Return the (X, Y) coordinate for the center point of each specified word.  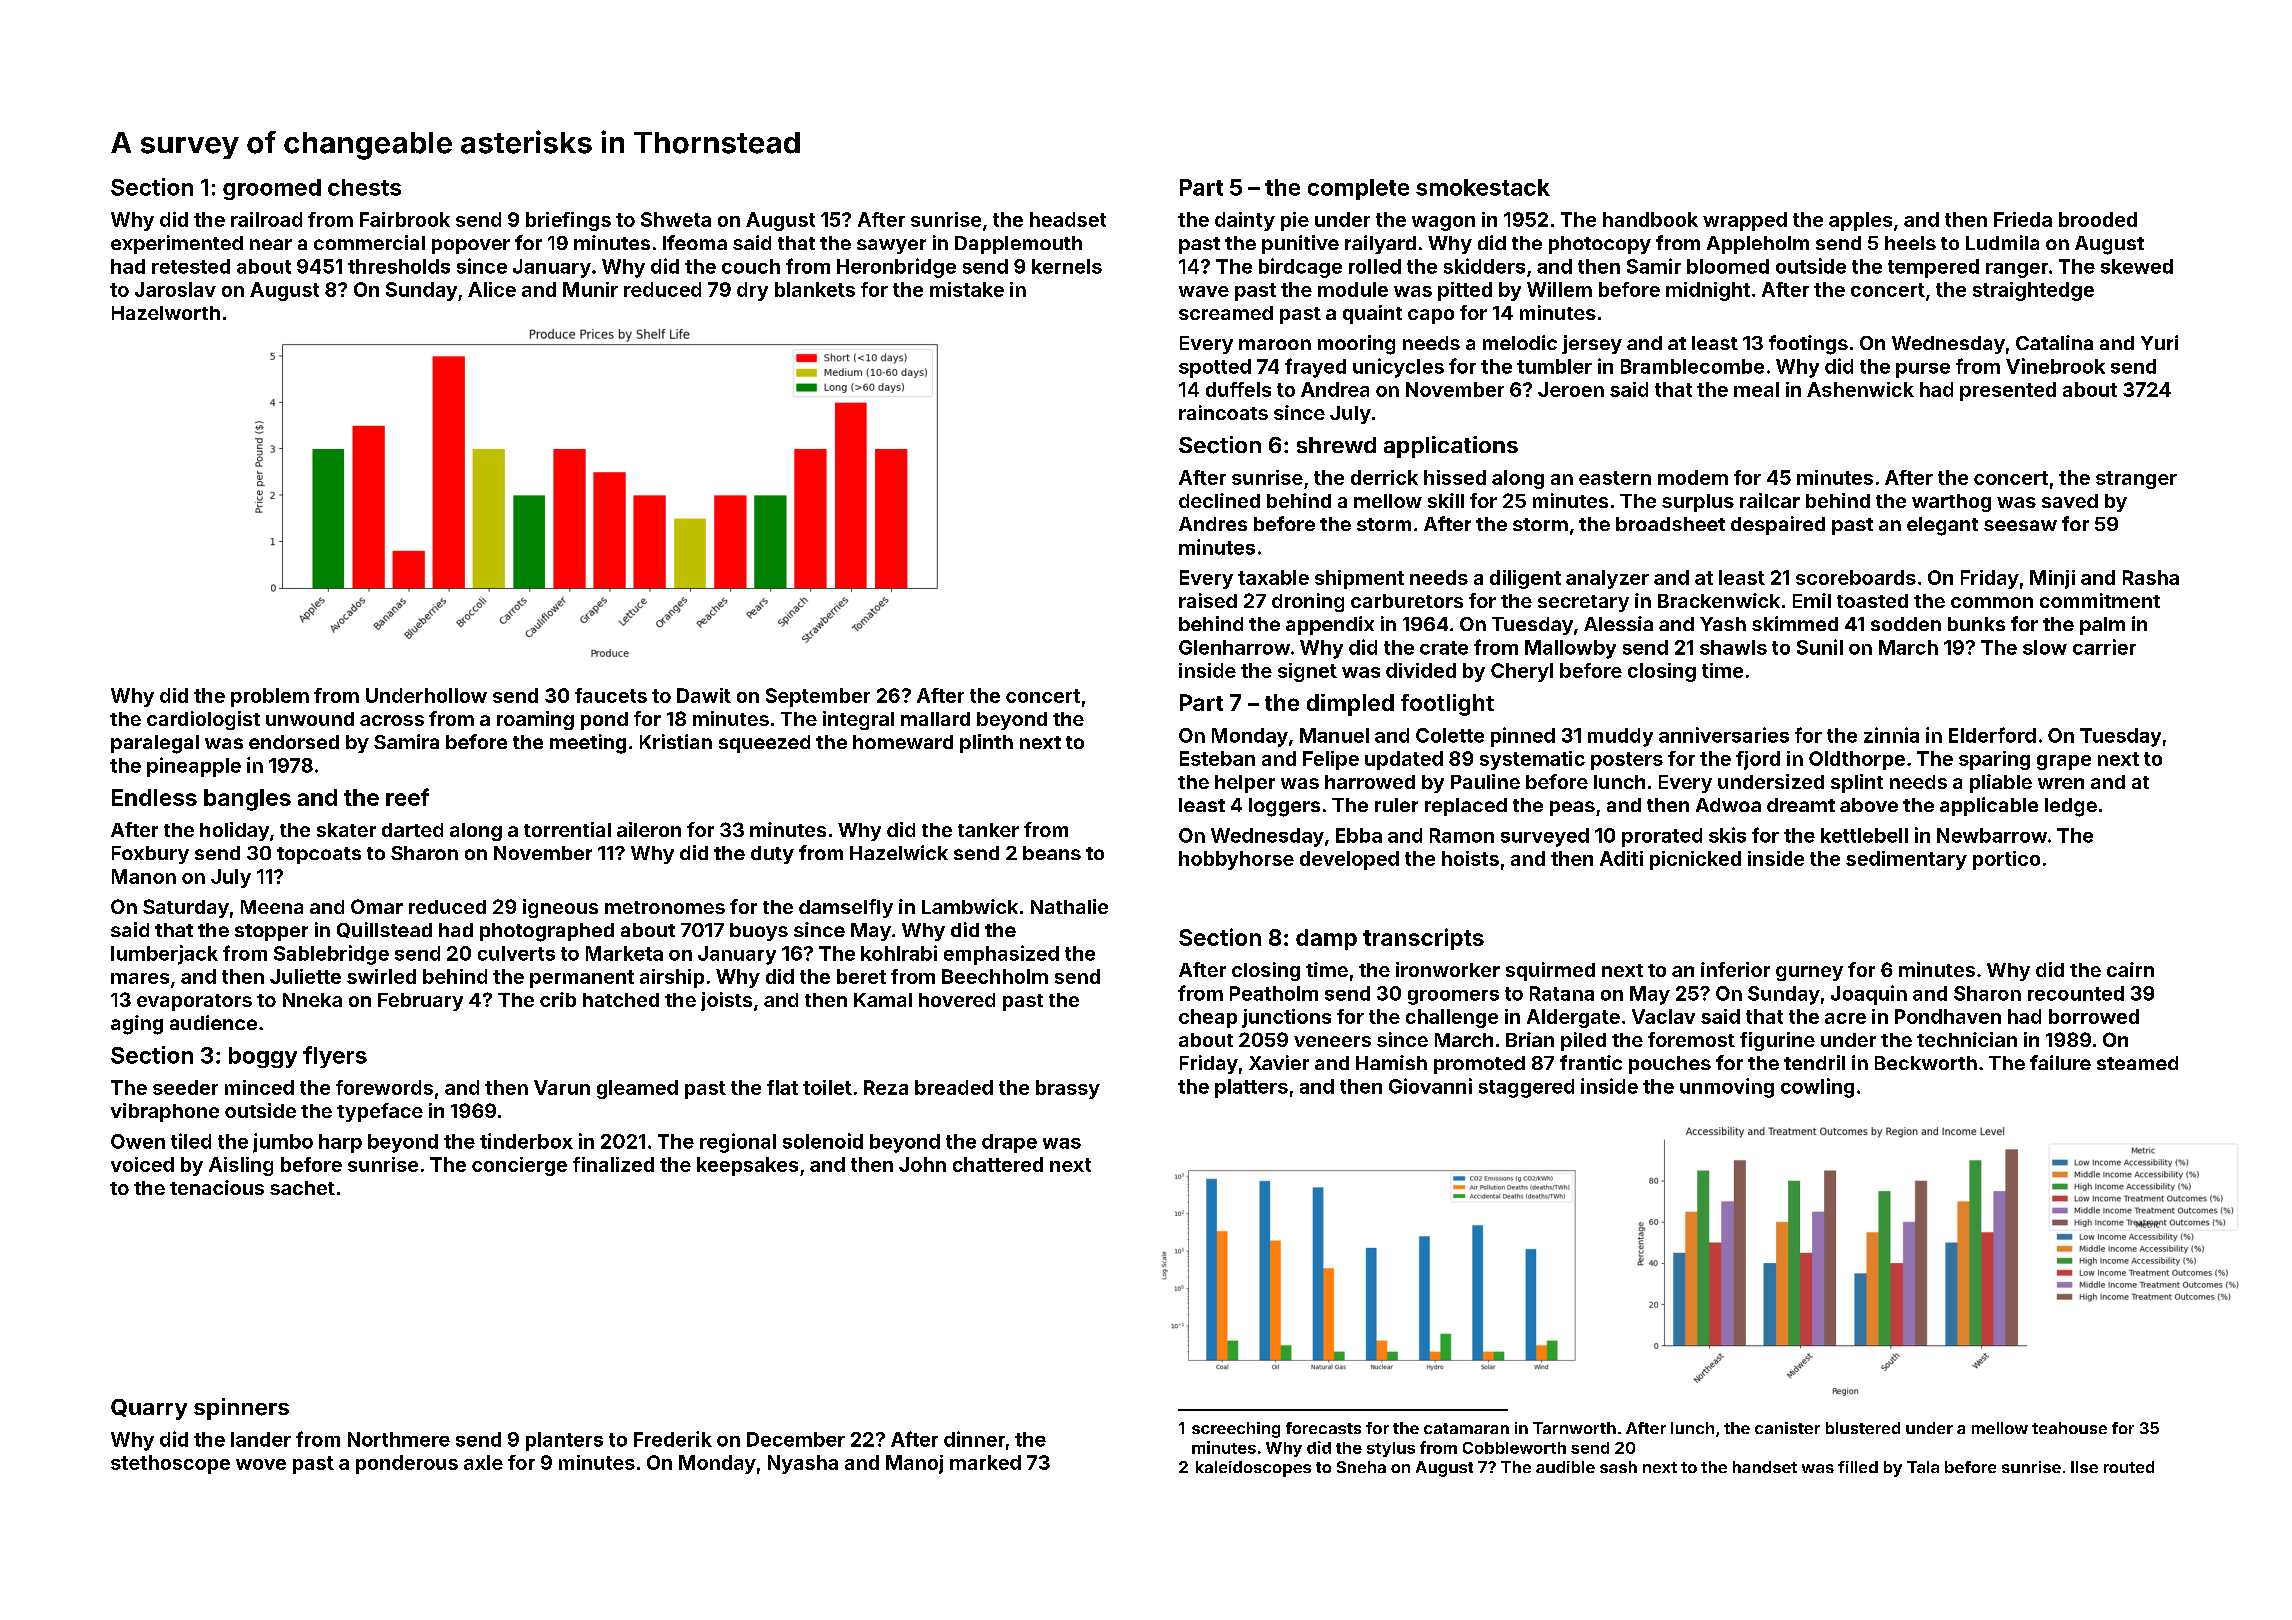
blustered (1863, 1428)
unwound (310, 719)
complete (1358, 189)
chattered (998, 1164)
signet (1307, 672)
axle (483, 1462)
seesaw (2020, 525)
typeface (380, 1112)
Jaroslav (175, 289)
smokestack (1483, 187)
